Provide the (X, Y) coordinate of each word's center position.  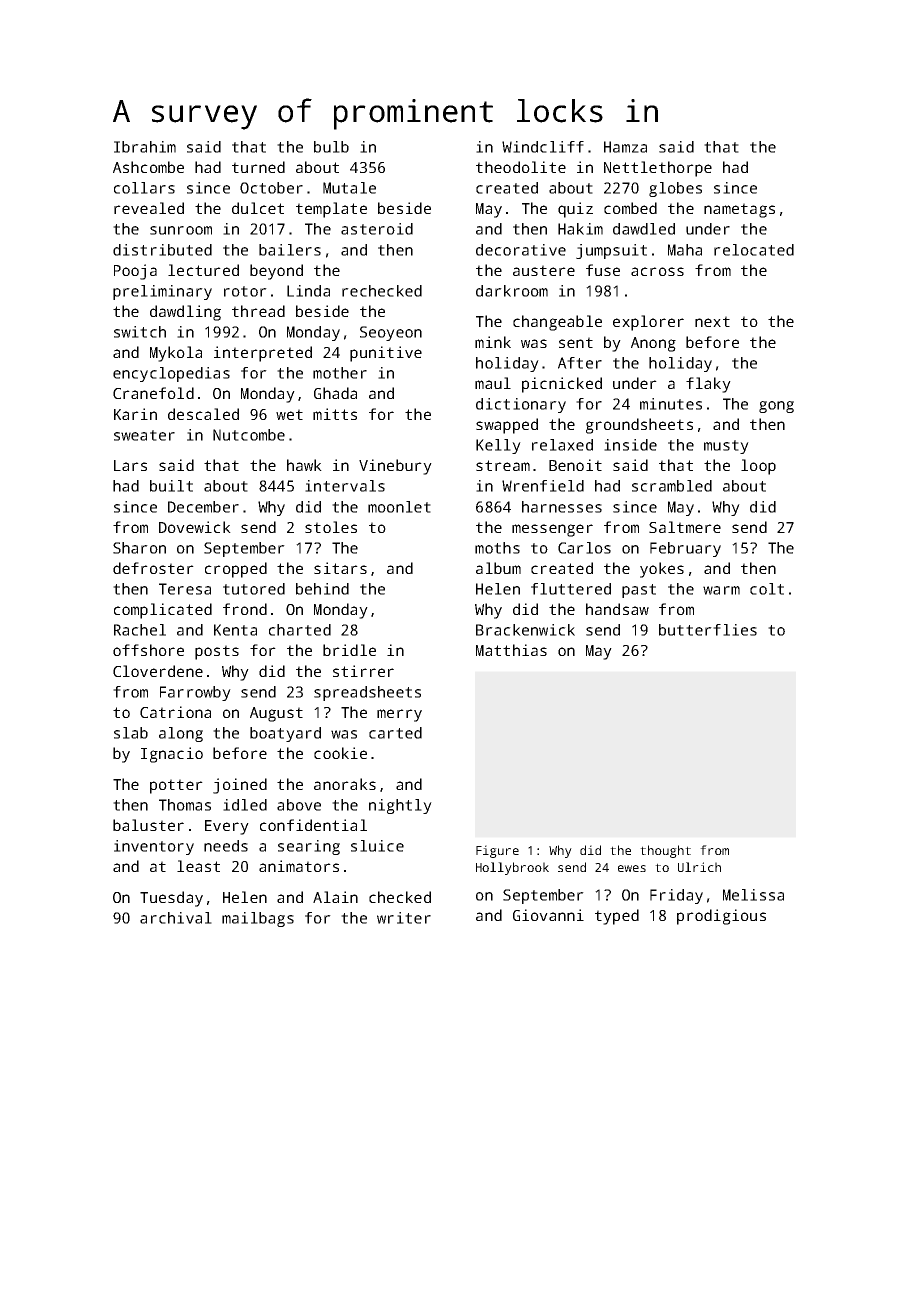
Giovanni (548, 915)
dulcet (258, 208)
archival (176, 918)
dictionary (521, 405)
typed (617, 917)
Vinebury (395, 467)
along (181, 734)
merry (399, 715)
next (712, 321)
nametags (739, 210)
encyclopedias (171, 374)
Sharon (139, 548)
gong (776, 407)
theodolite (521, 167)
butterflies (708, 630)
